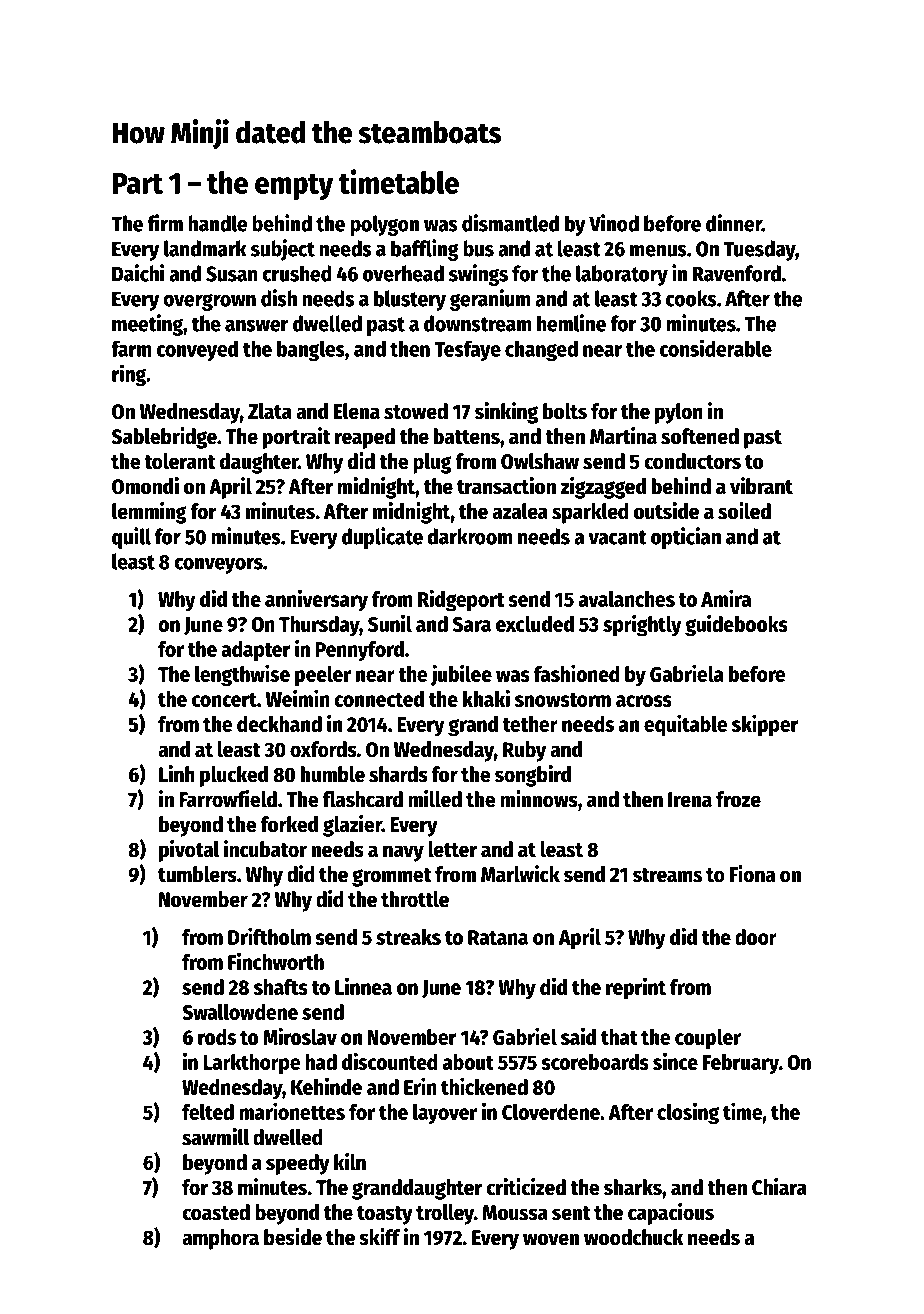 The height and width of the image is (1314, 924). I want to click on felted, so click(208, 1112).
